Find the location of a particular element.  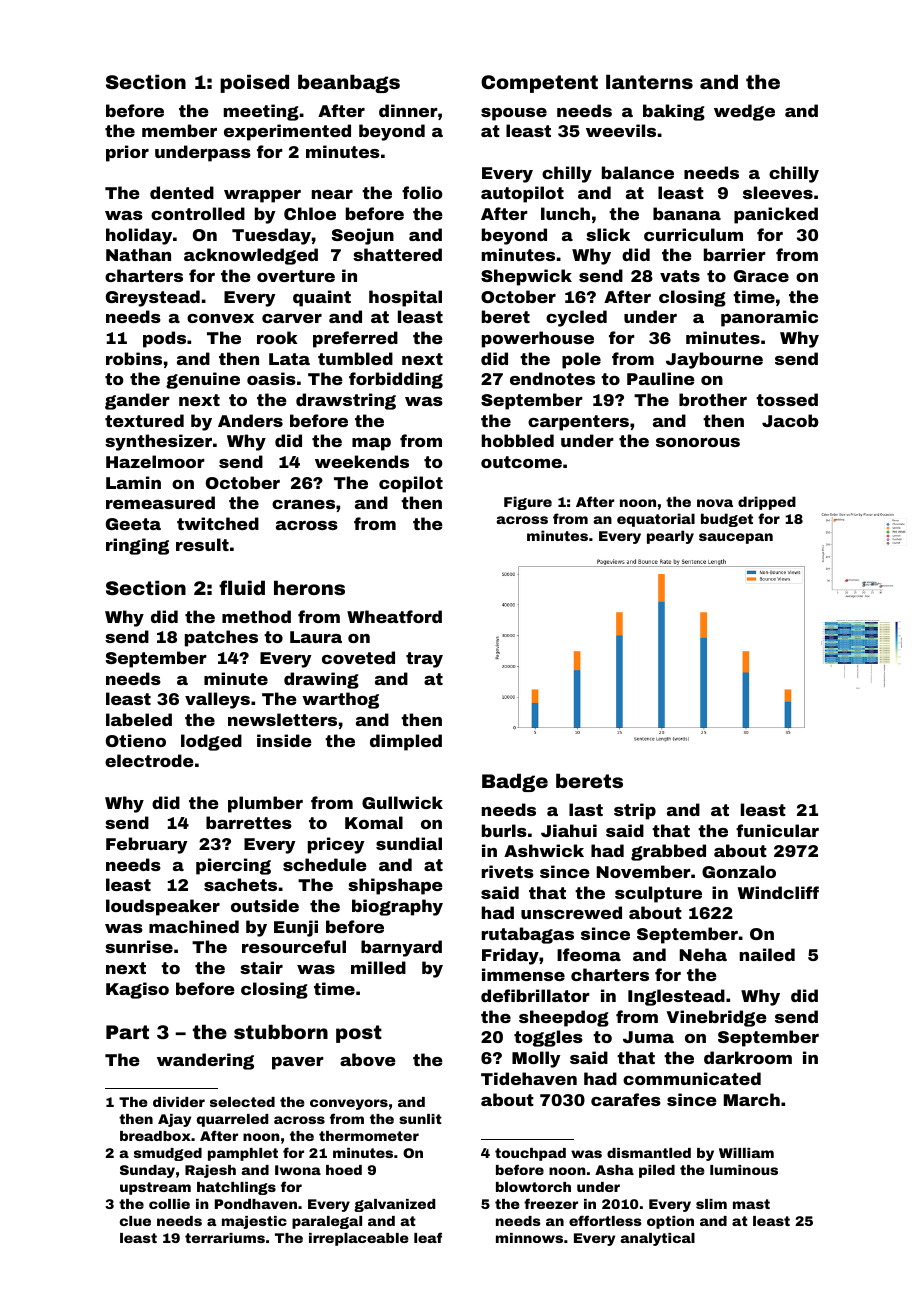

remeasured is located at coordinates (160, 502).
